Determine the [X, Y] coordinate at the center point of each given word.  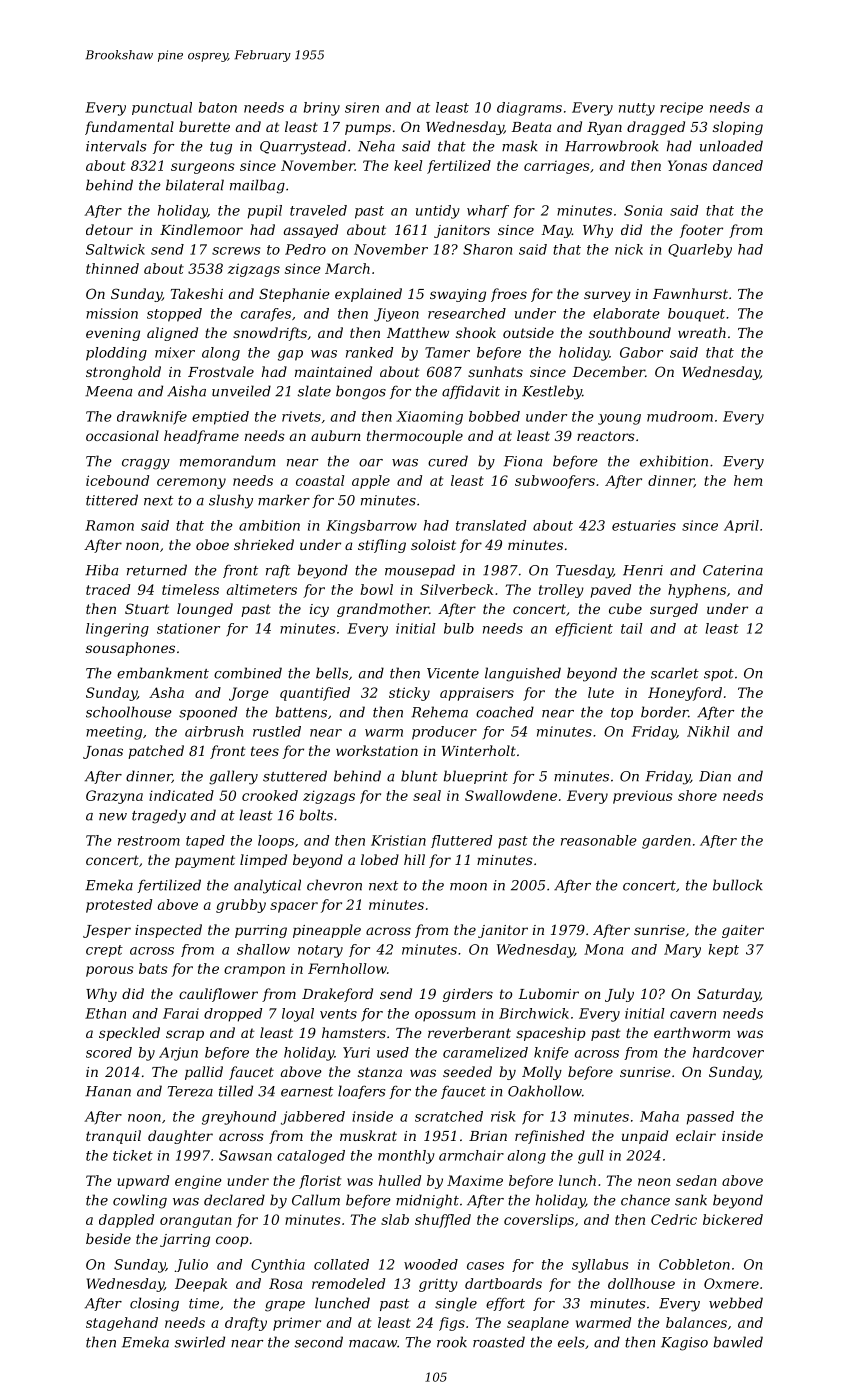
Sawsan [245, 1155]
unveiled [241, 391]
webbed [736, 1303]
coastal [320, 480]
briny [322, 109]
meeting [114, 733]
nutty [637, 109]
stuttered [295, 776]
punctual [162, 108]
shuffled [443, 1221]
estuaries [644, 525]
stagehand [122, 1324]
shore [697, 795]
